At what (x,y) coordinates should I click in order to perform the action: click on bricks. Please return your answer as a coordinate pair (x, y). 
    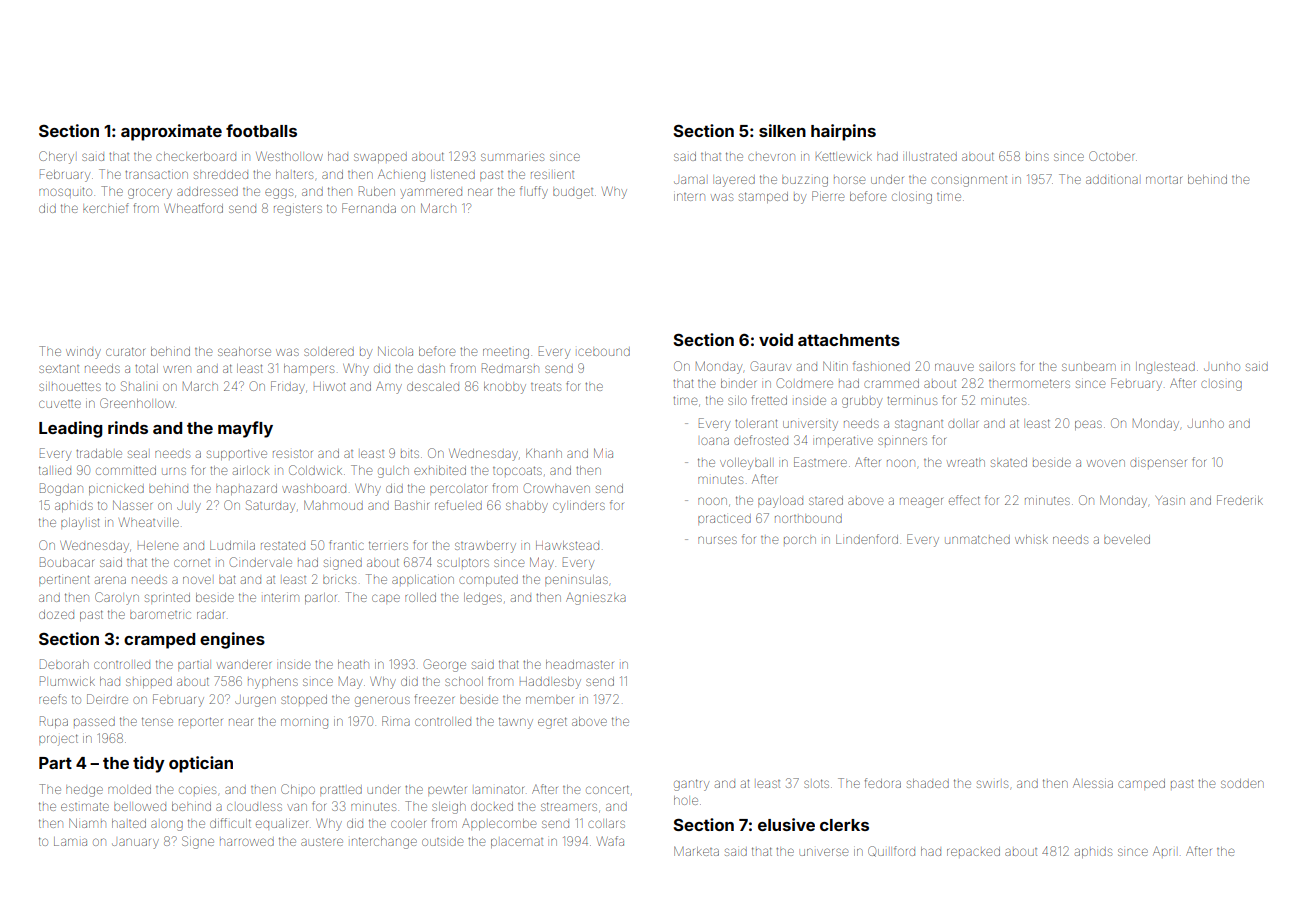
    Looking at the image, I should click on (339, 580).
